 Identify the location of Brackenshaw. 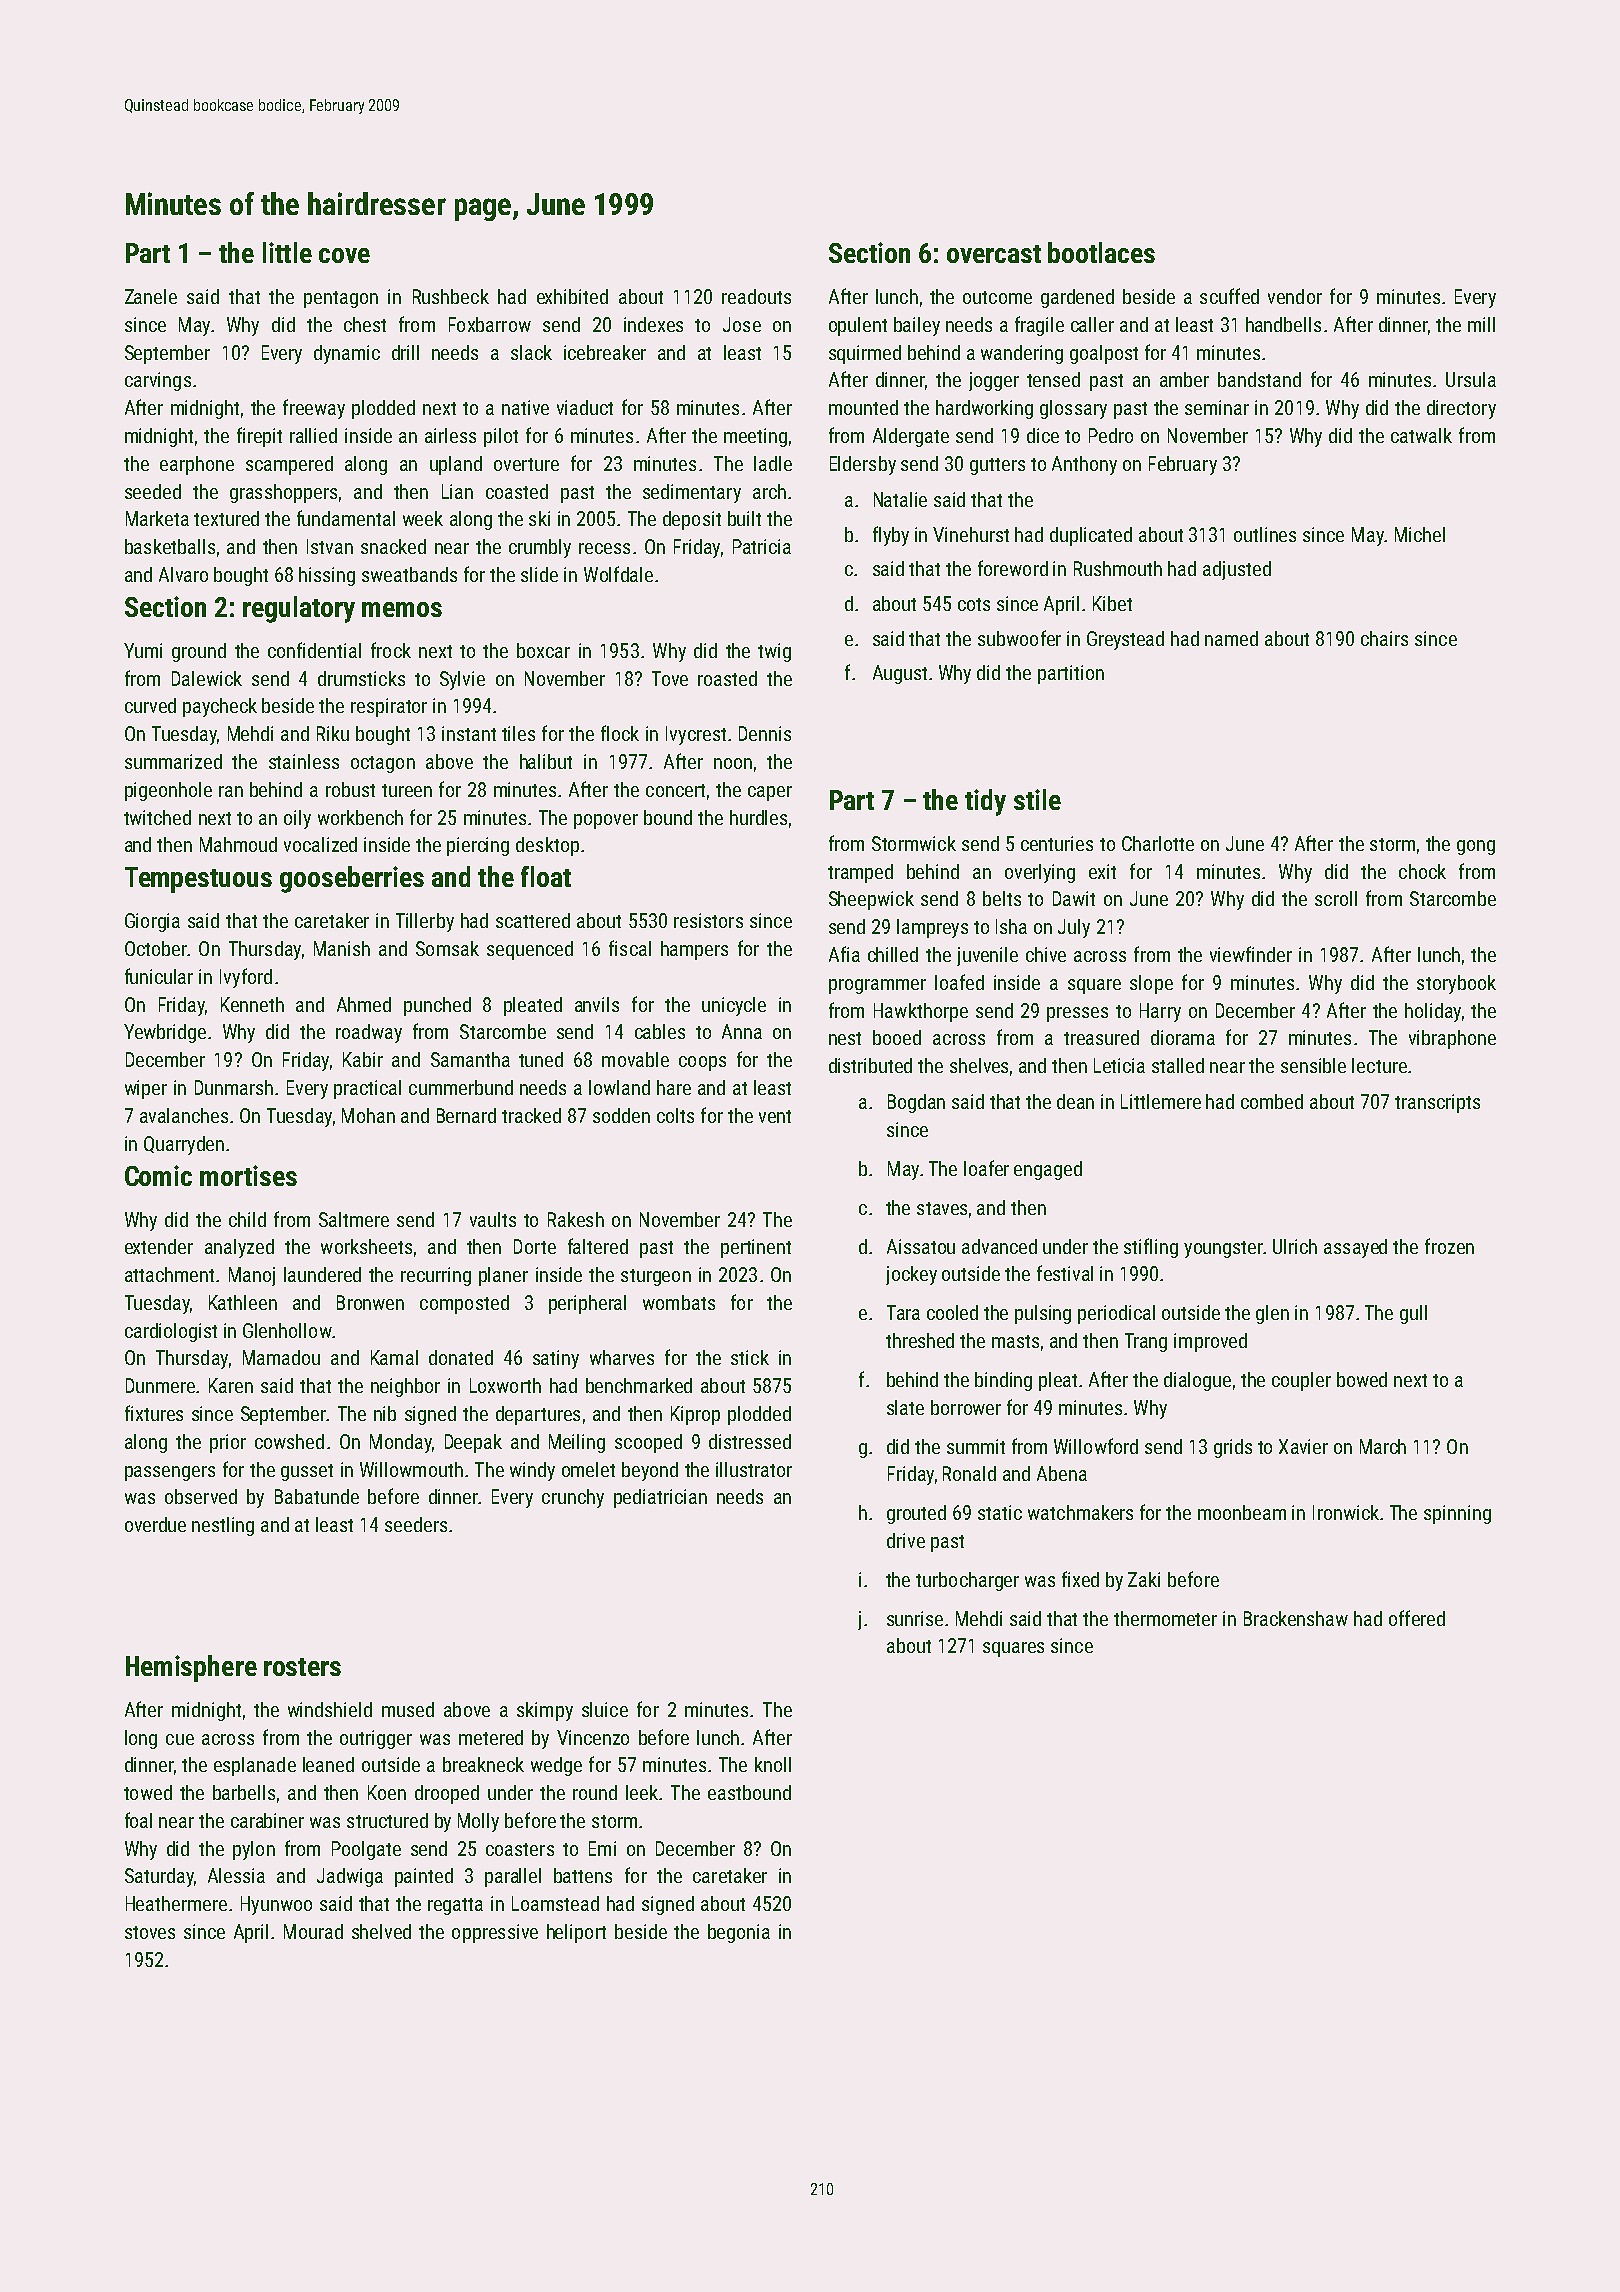
(1296, 1618).
